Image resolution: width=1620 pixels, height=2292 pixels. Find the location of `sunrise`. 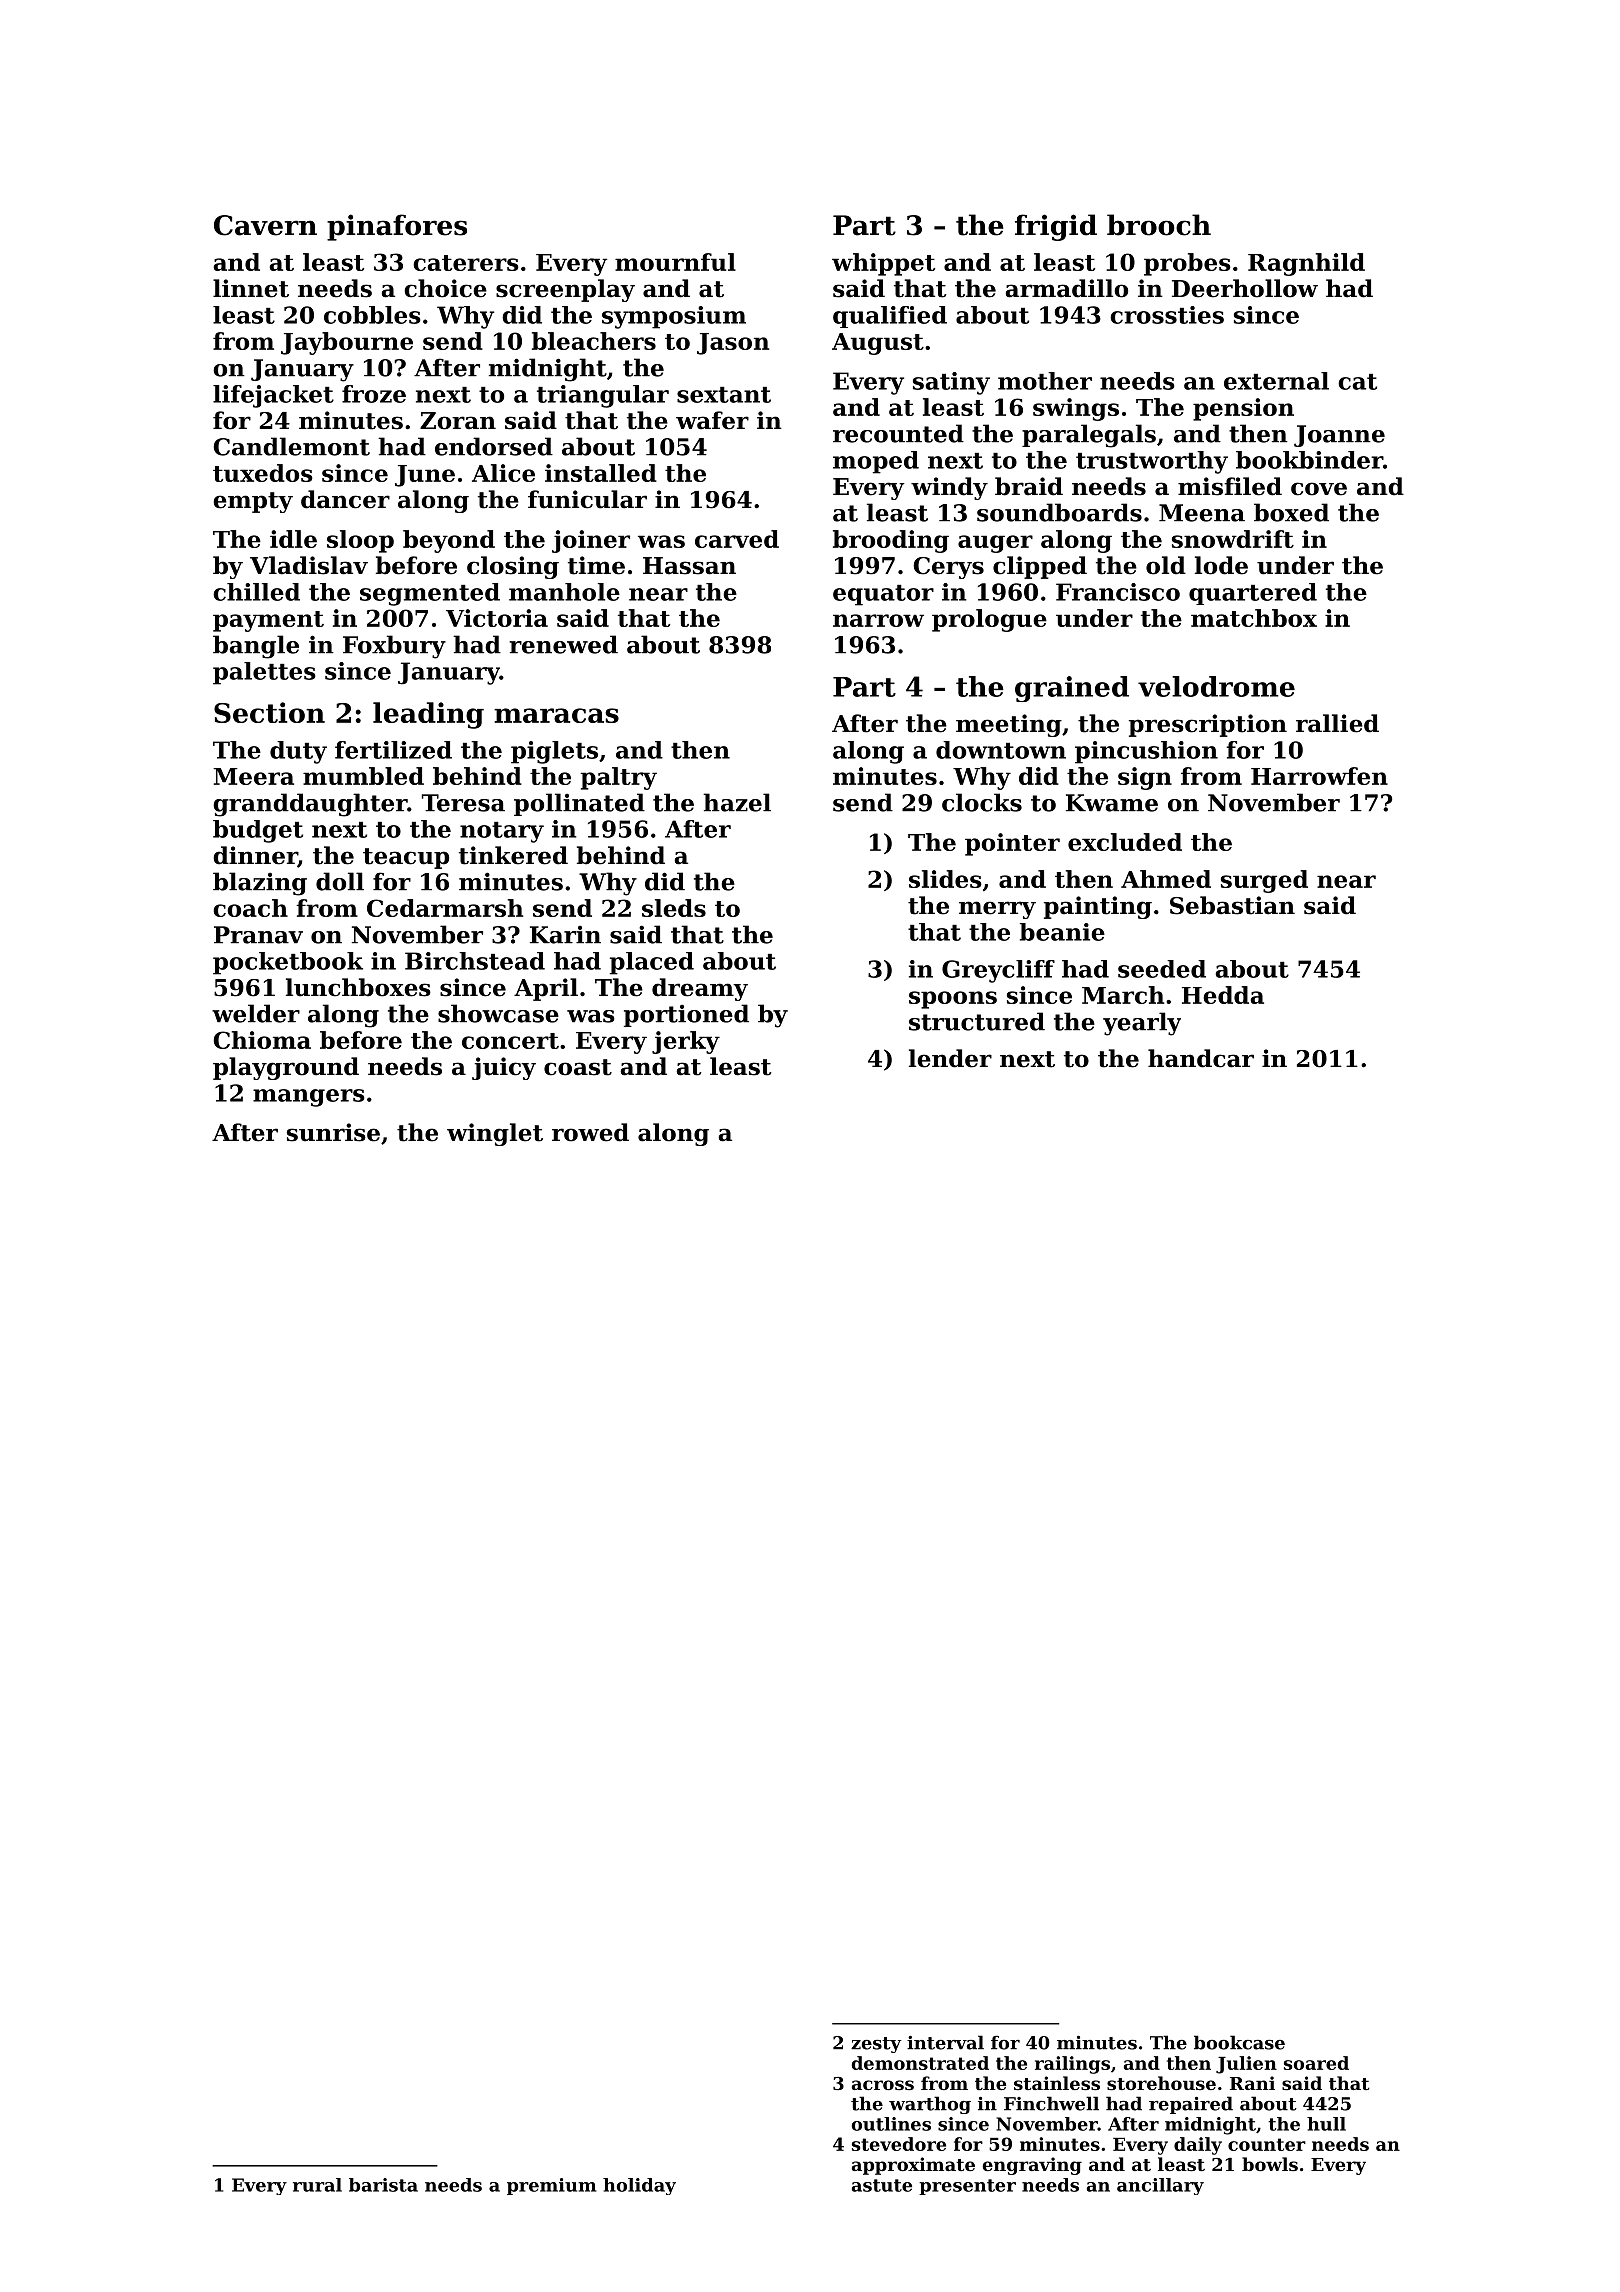

sunrise is located at coordinates (333, 1132).
